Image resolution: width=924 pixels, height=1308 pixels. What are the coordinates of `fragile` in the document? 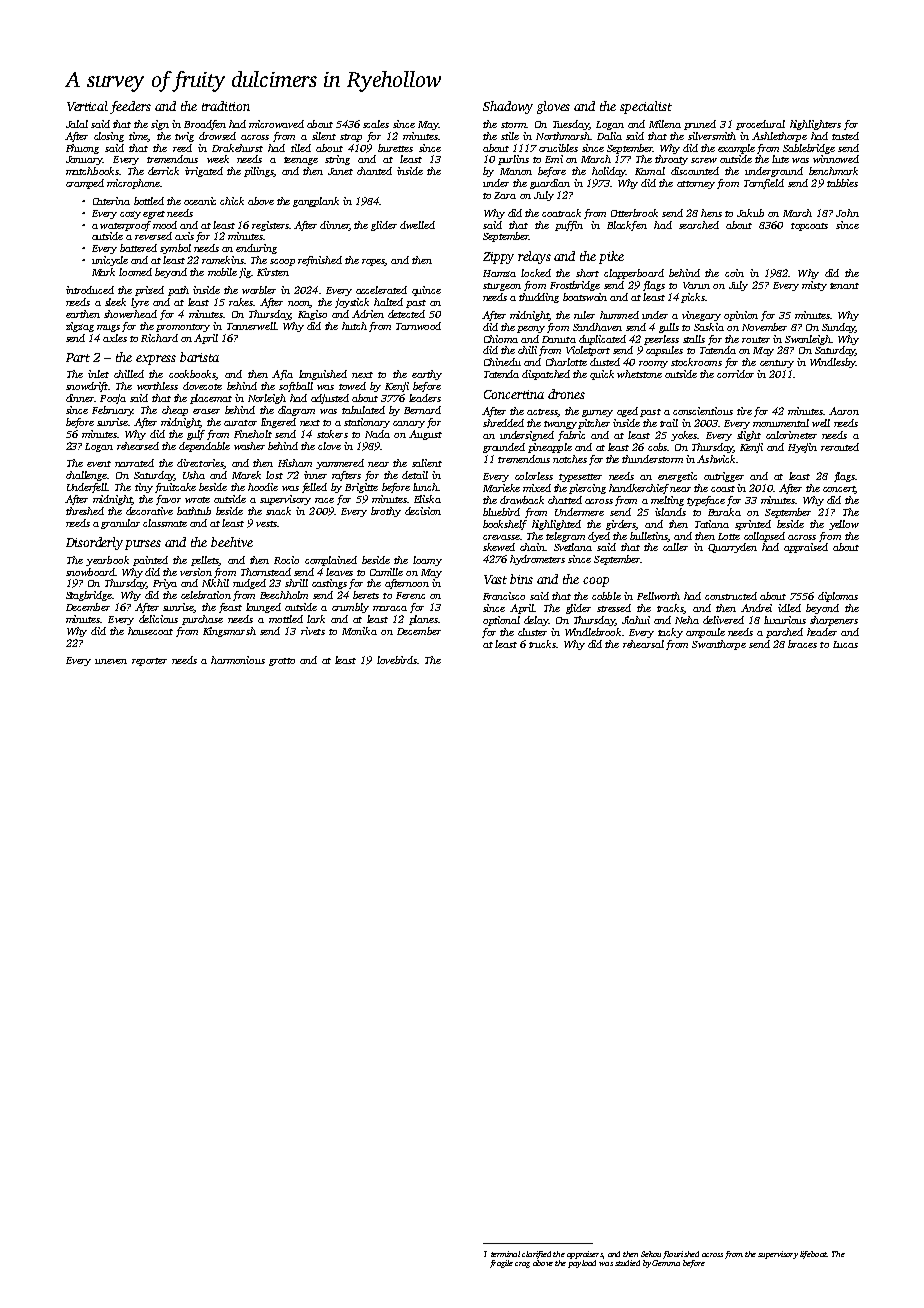 It's located at (501, 1264).
